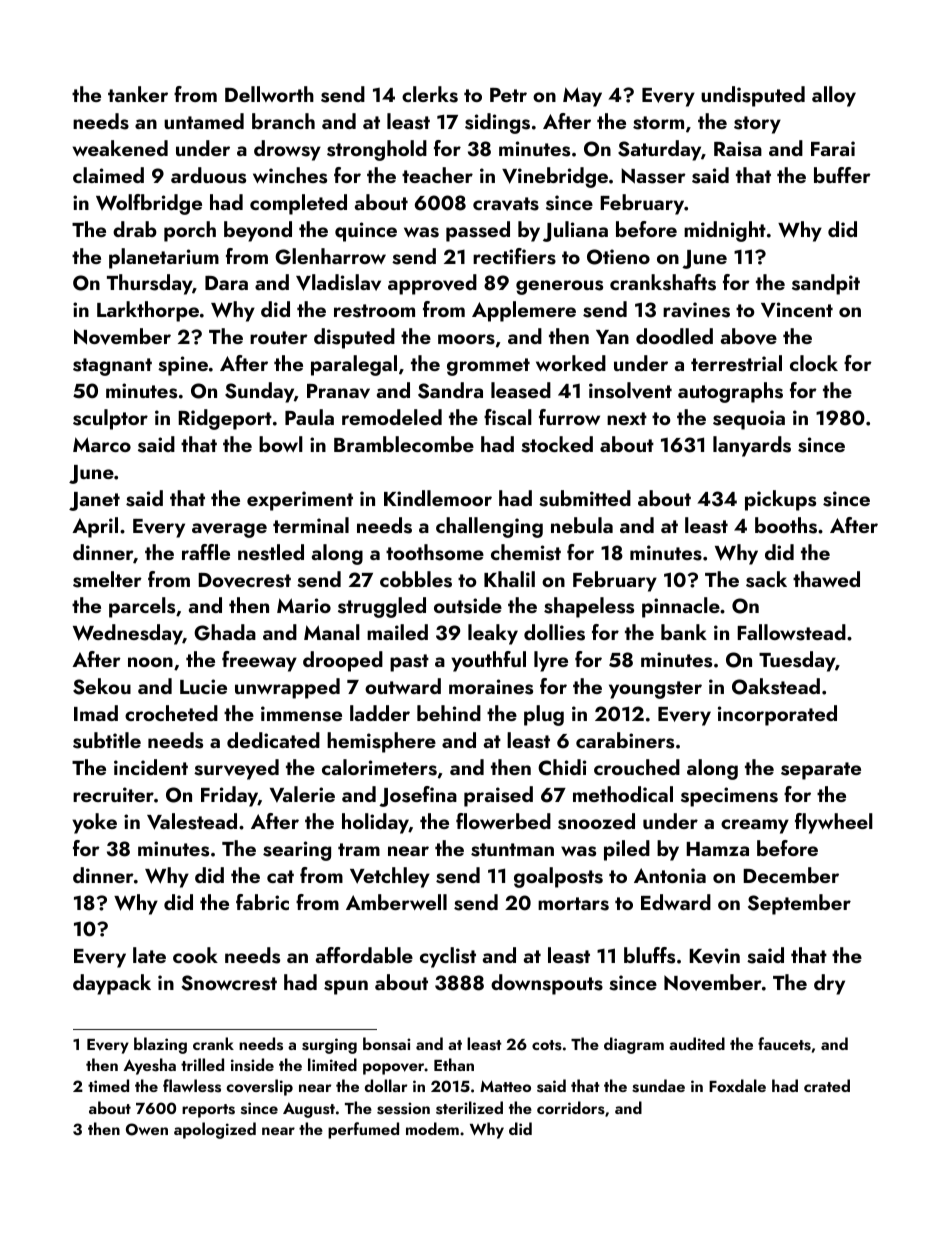  Describe the element at coordinates (151, 767) in the image. I see `incident` at that location.
